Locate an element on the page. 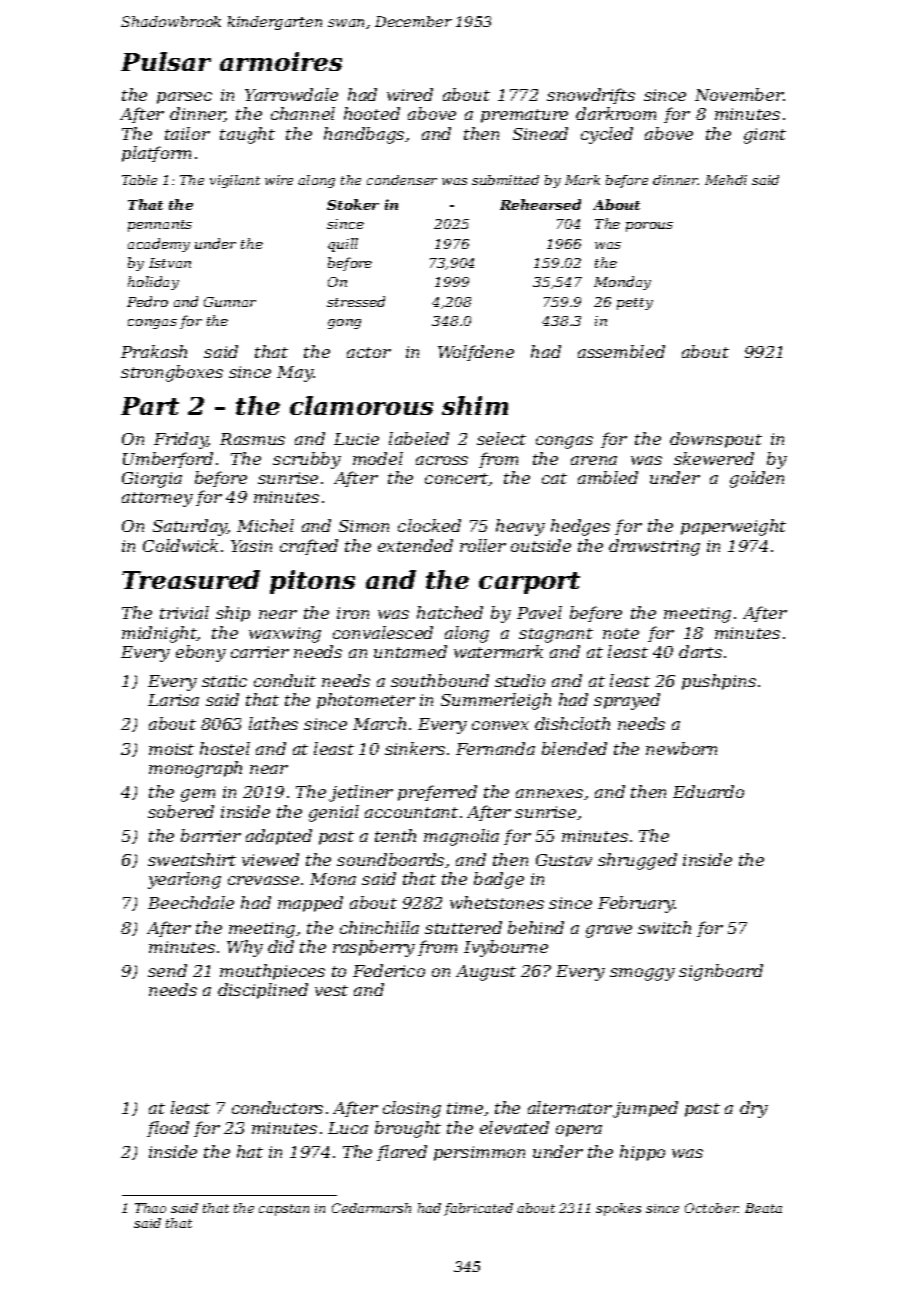 Image resolution: width=908 pixels, height=1316 pixels. actor is located at coordinates (369, 352).
